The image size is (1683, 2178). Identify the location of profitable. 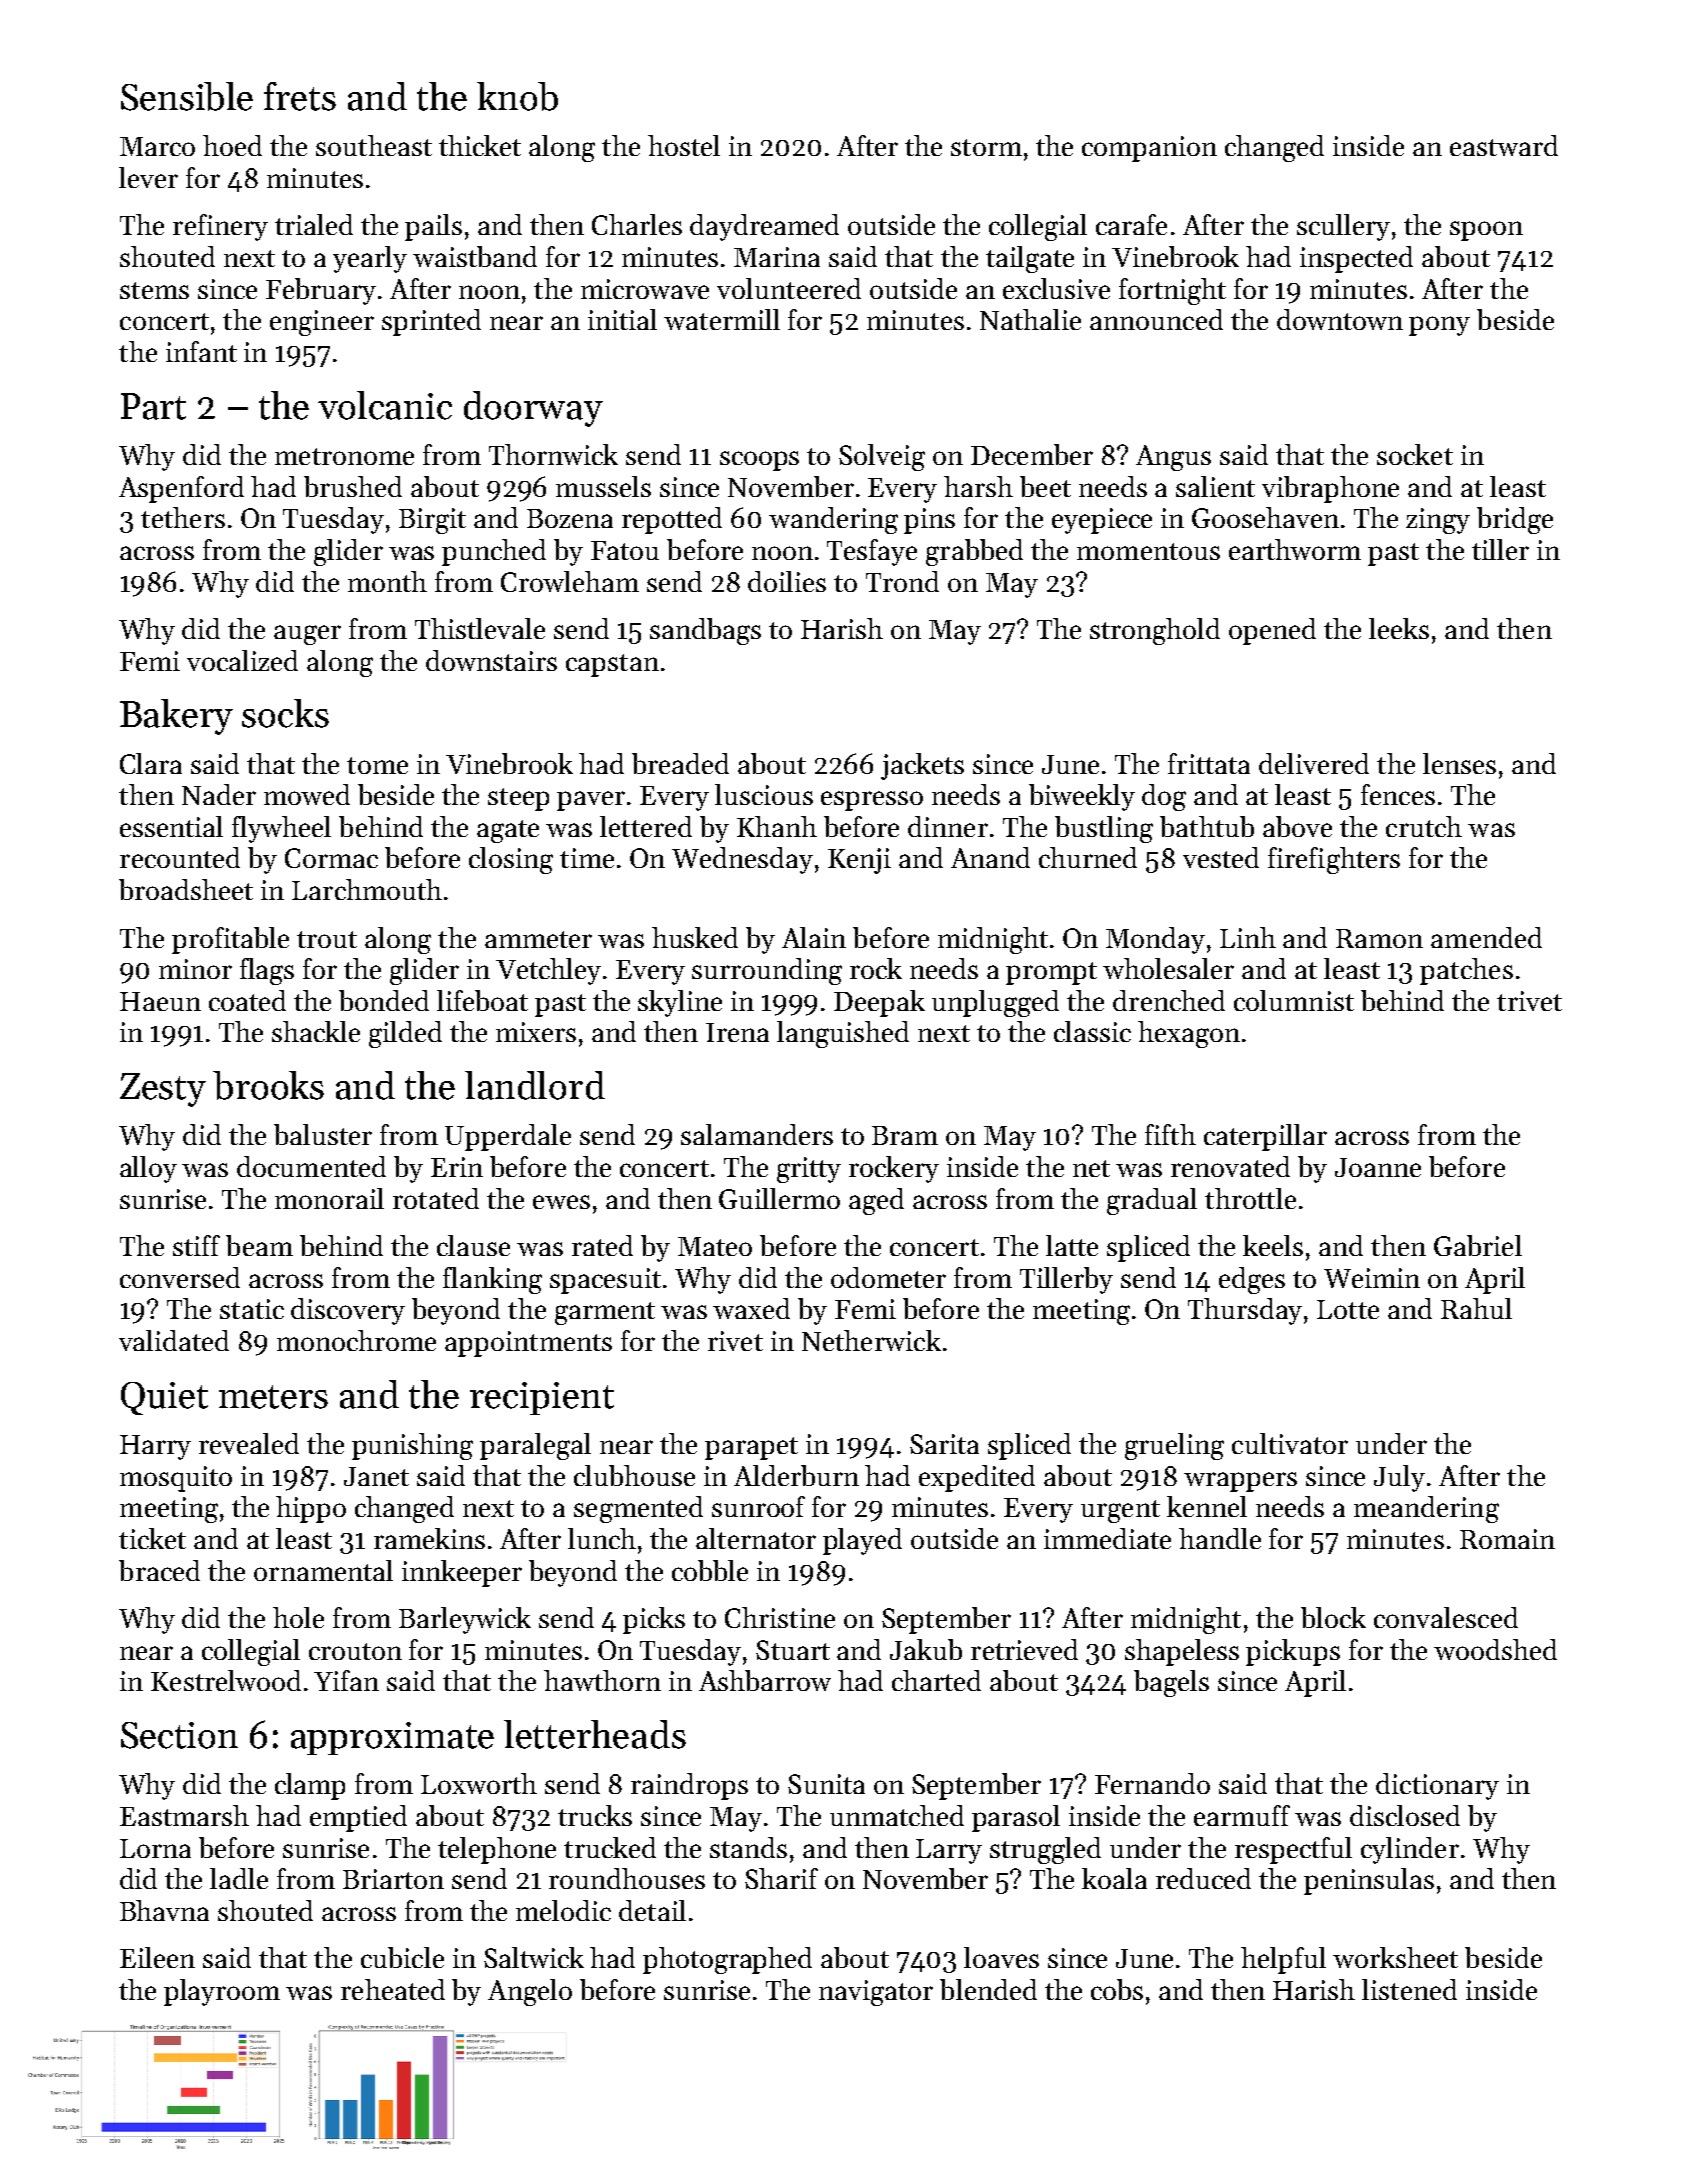
(230, 940).
